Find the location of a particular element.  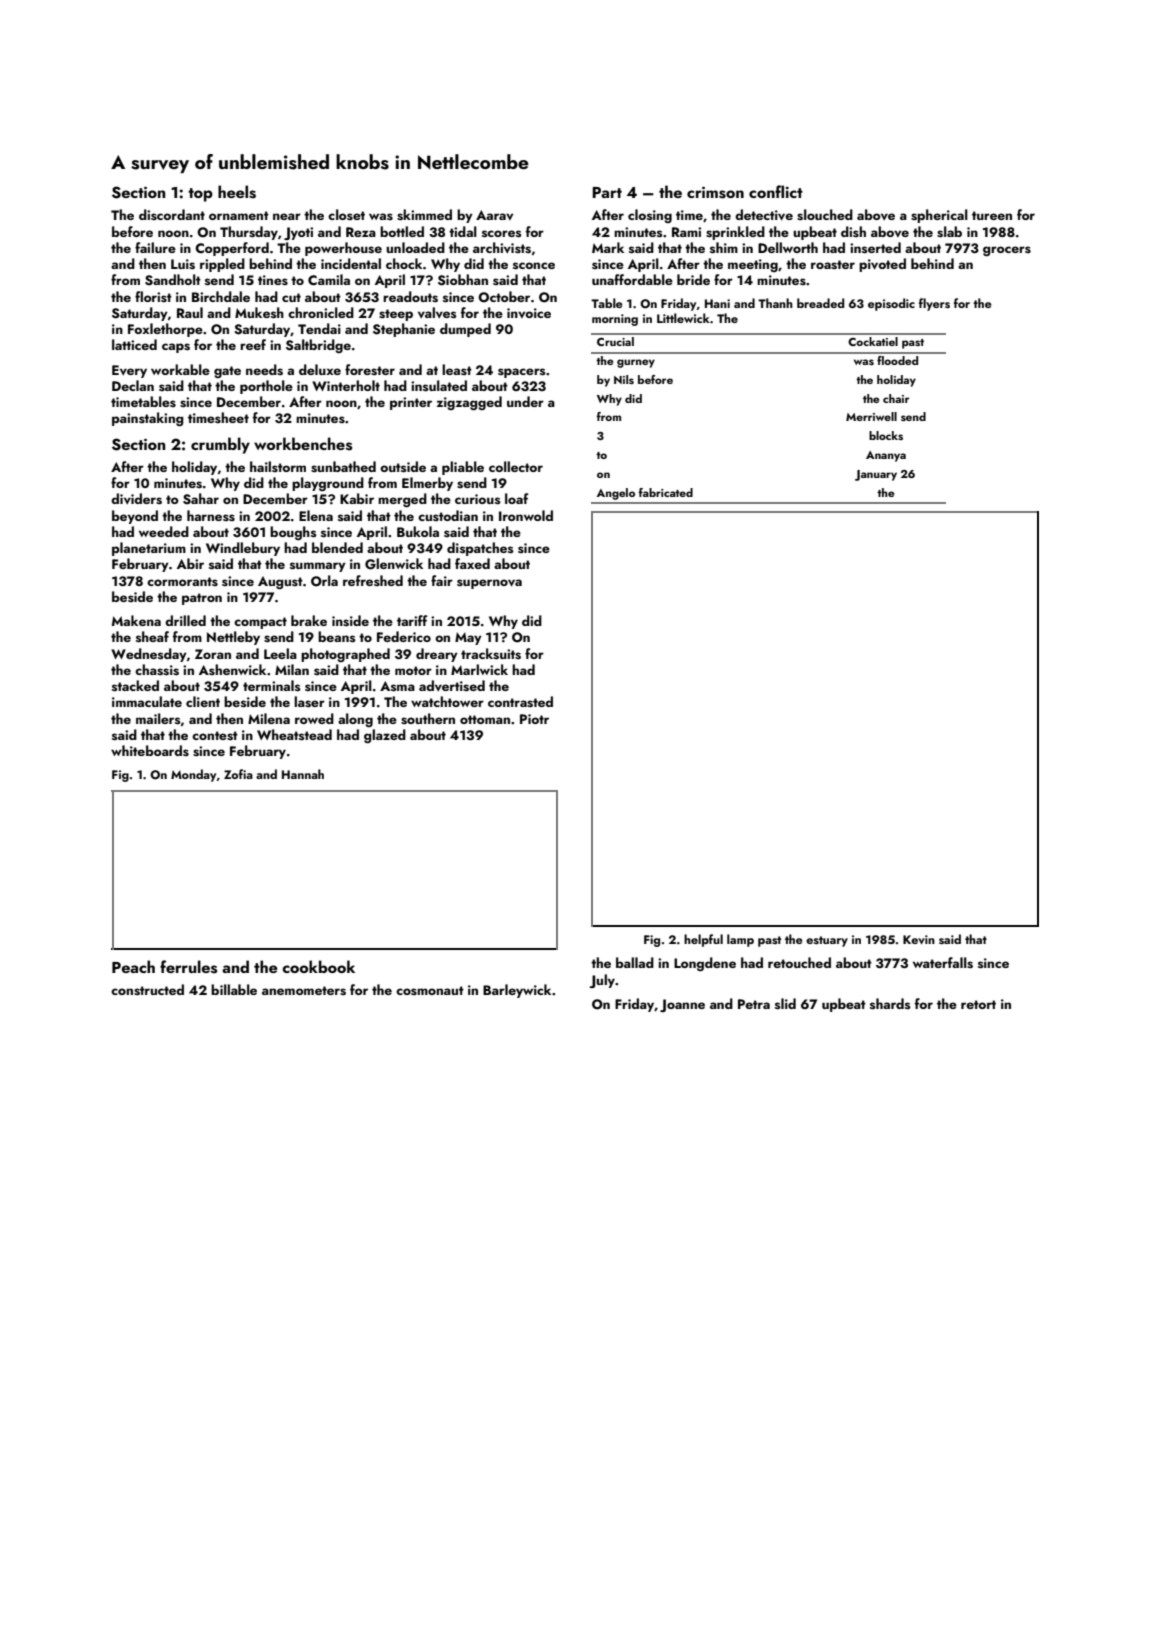

failure is located at coordinates (155, 247).
